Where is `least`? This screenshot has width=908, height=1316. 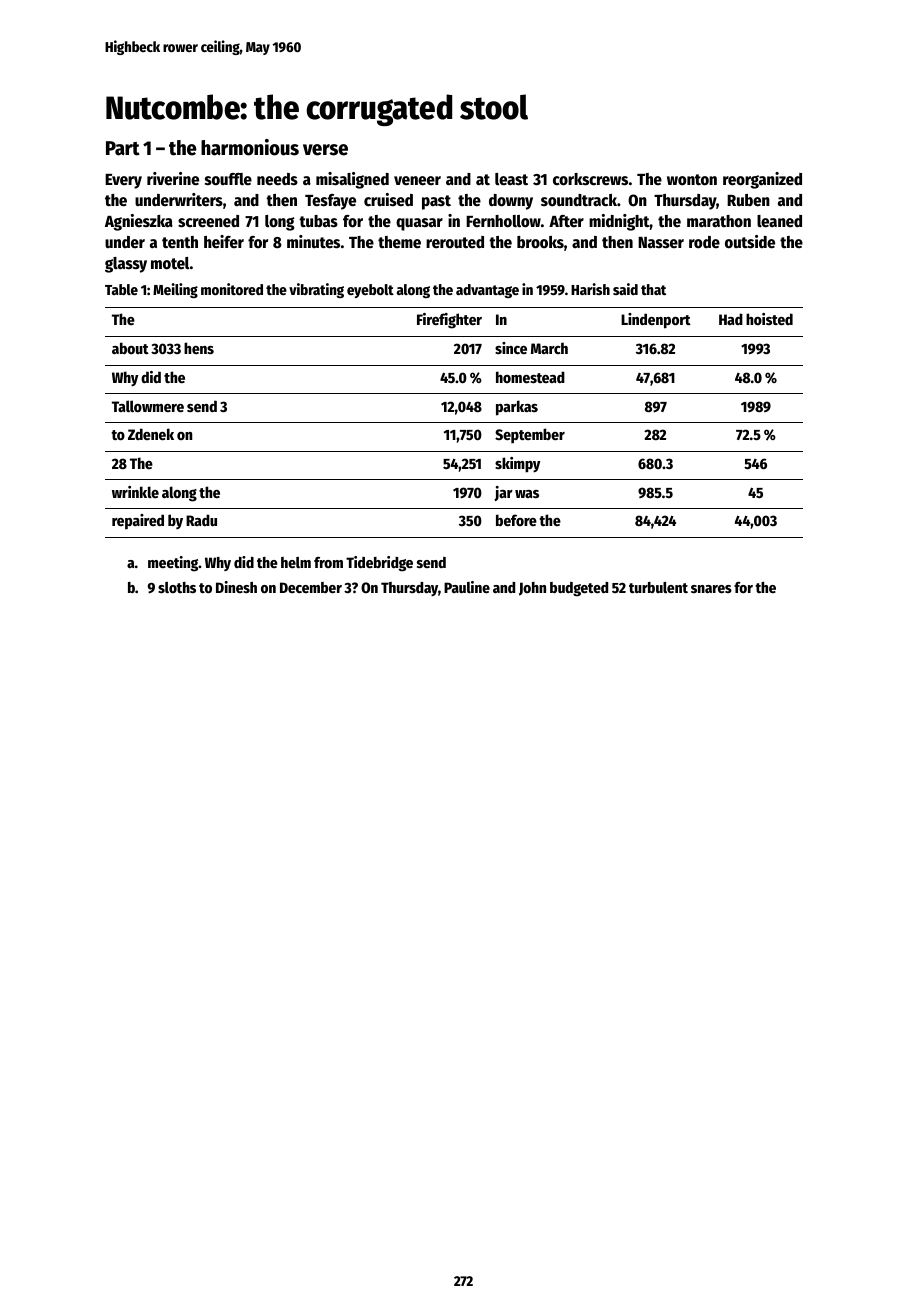 least is located at coordinates (511, 179).
